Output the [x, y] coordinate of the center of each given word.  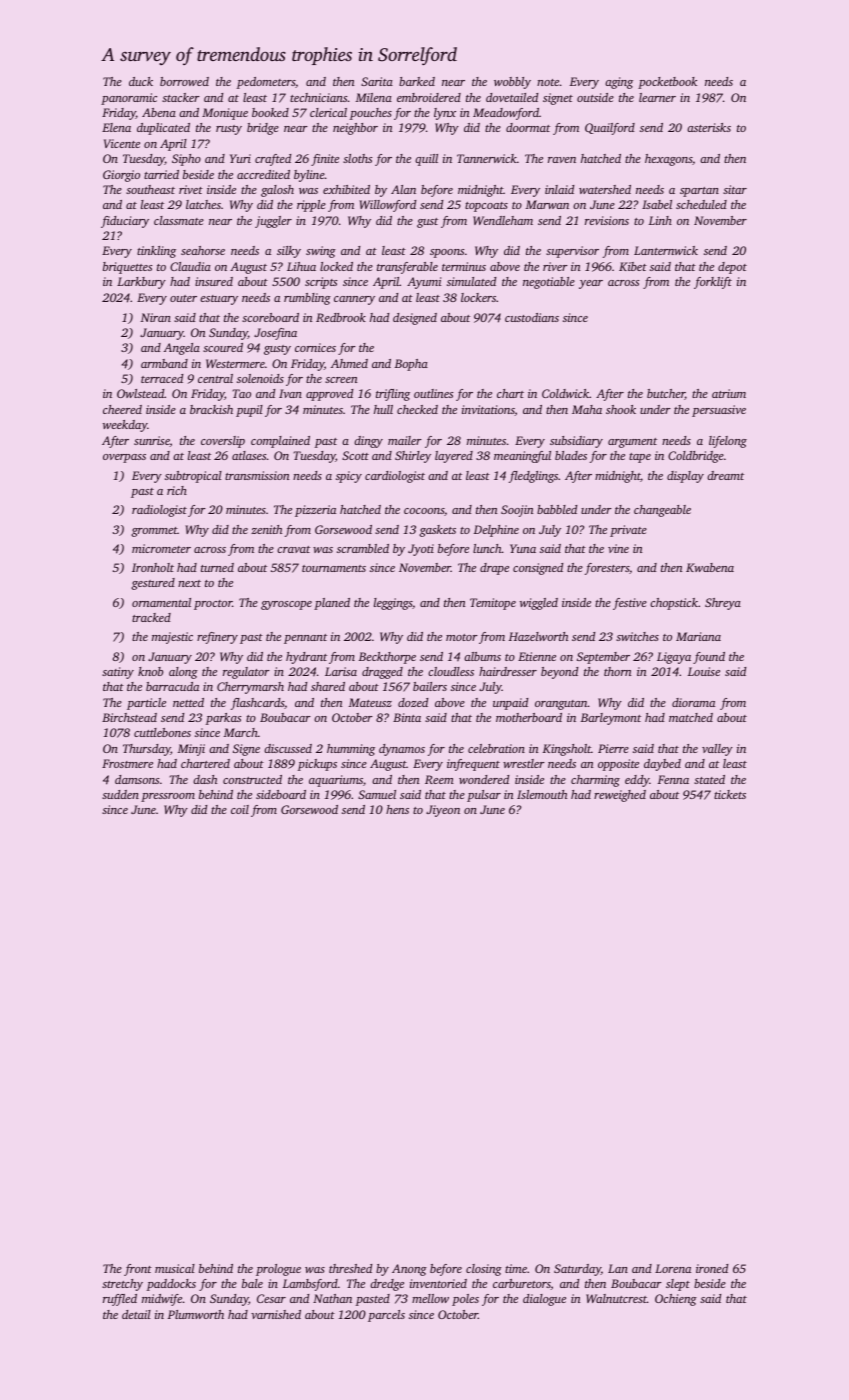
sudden [120, 794]
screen [341, 380]
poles [465, 1300]
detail [136, 1314]
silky [289, 252]
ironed [712, 1268]
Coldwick [566, 393]
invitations [488, 410]
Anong [409, 1270]
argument [632, 443]
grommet [154, 532]
